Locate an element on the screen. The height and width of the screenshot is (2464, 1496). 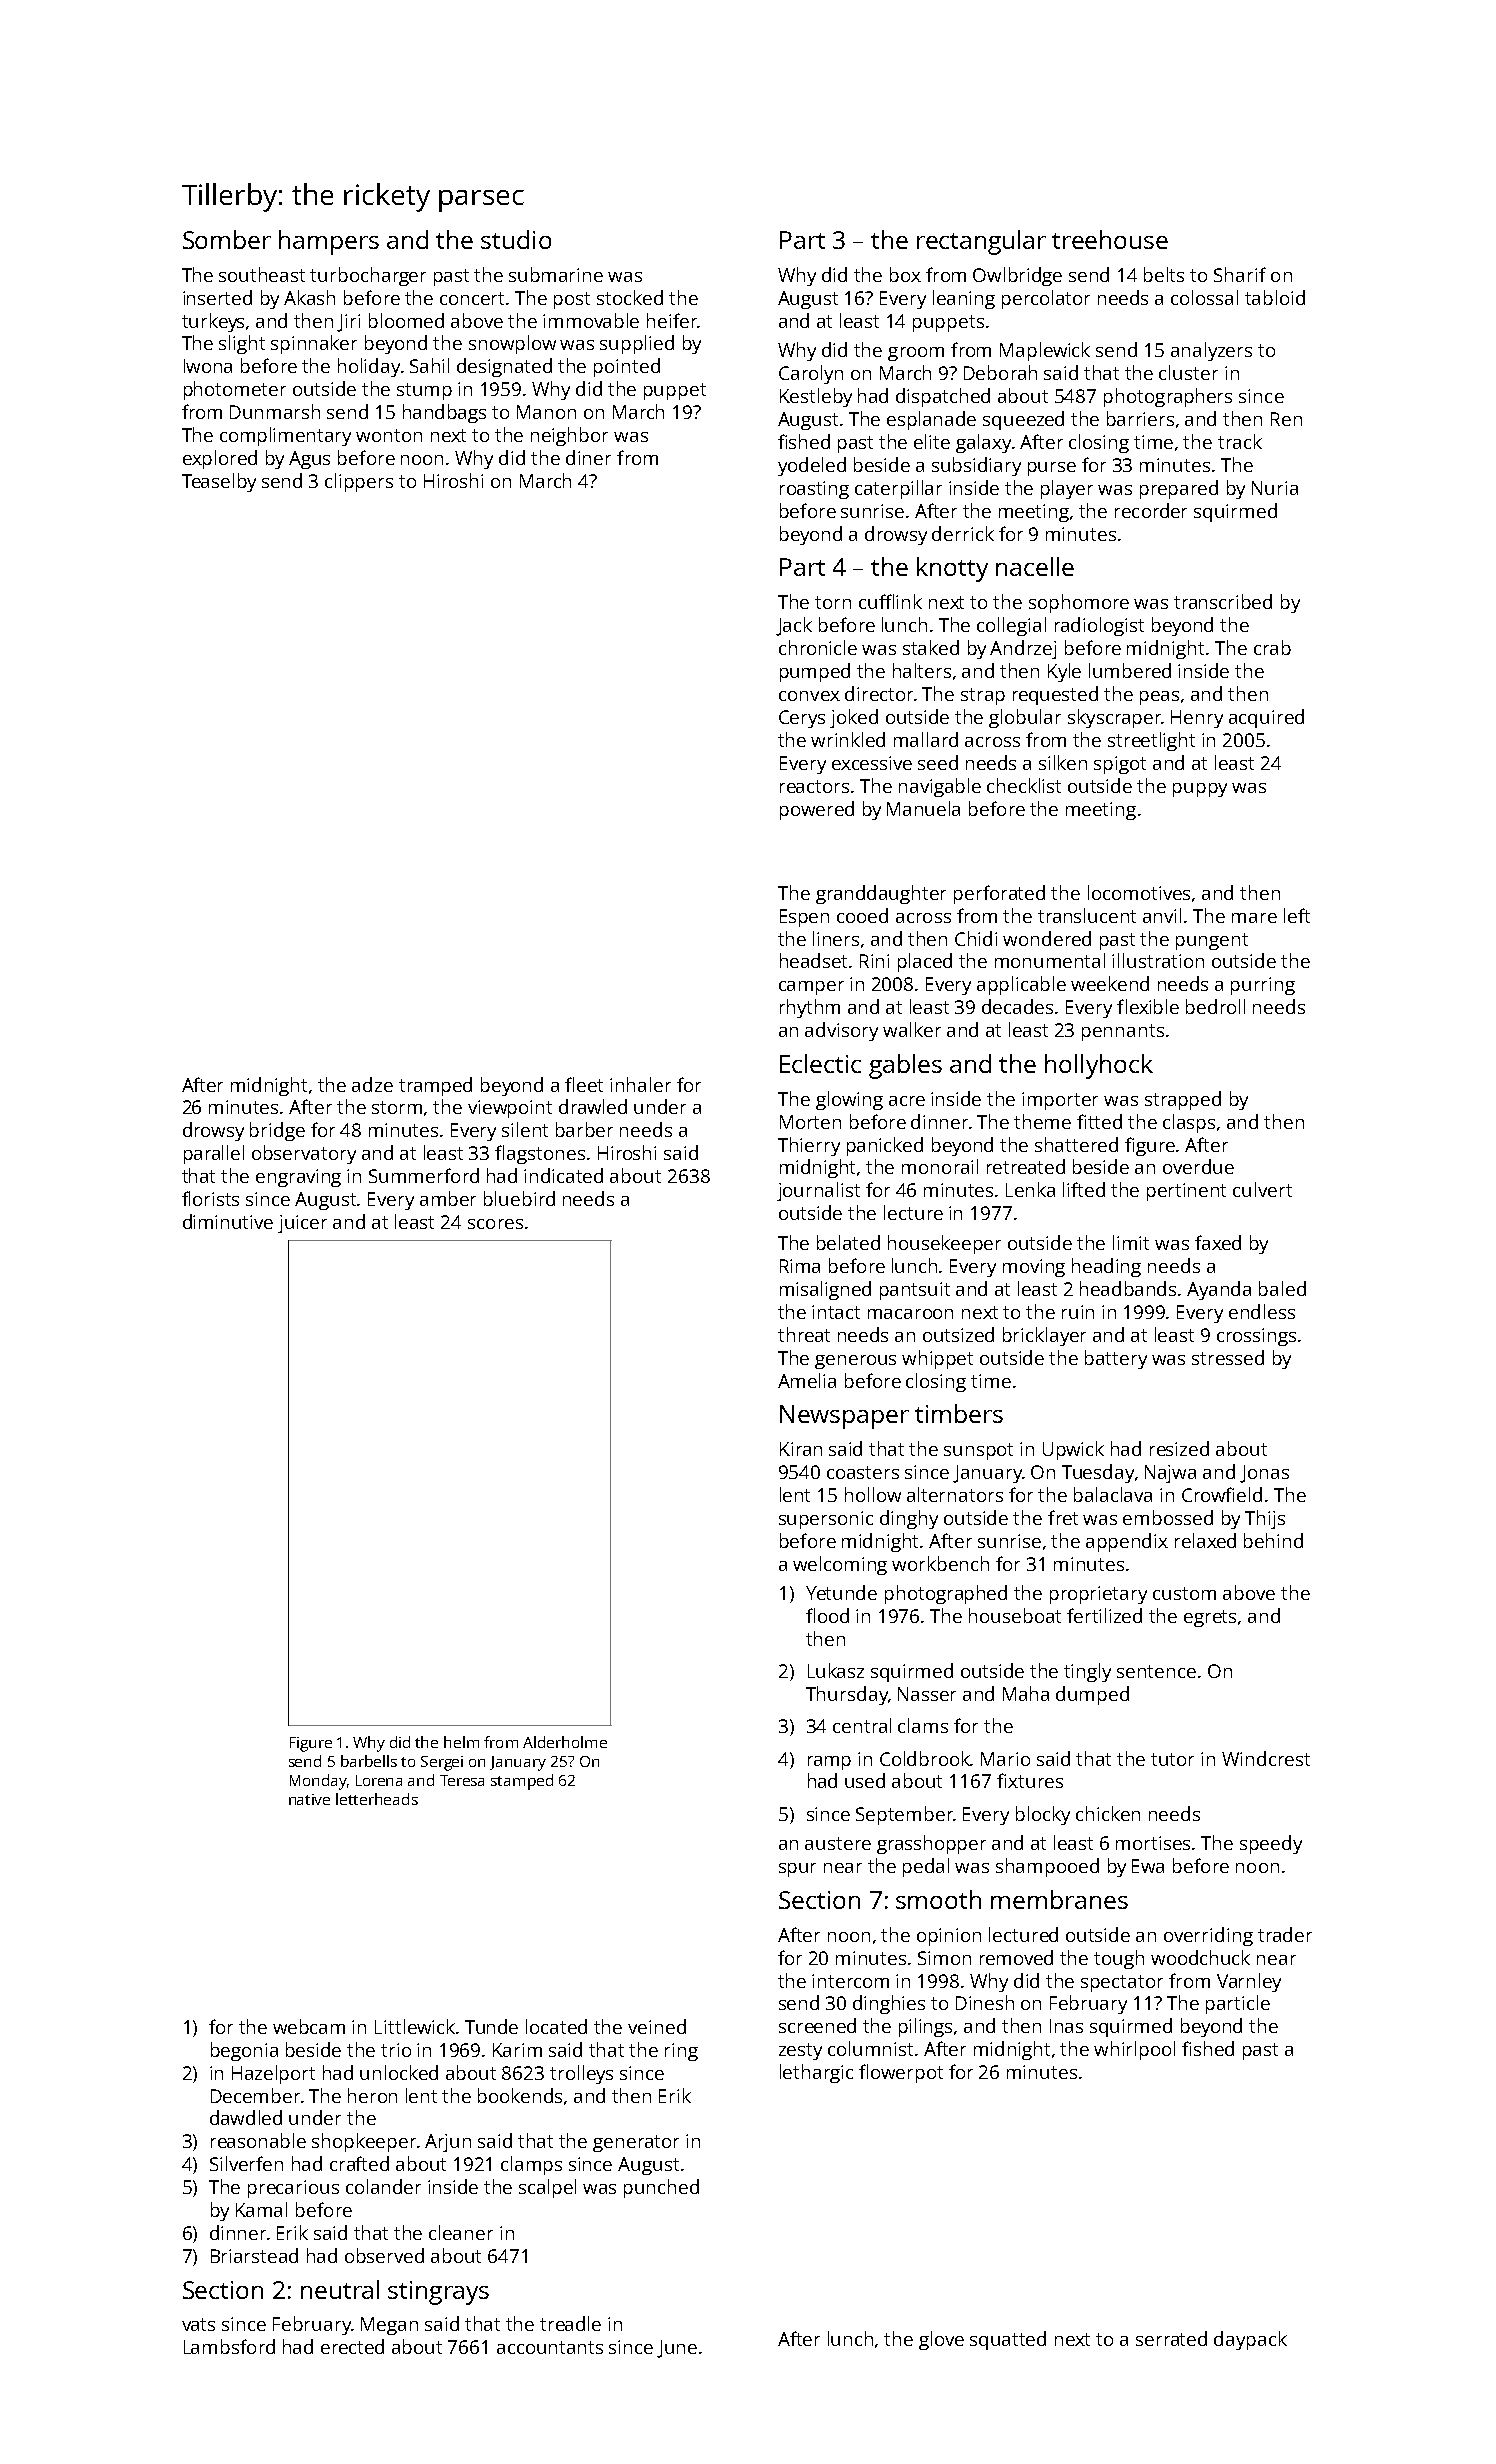
left is located at coordinates (1297, 915).
